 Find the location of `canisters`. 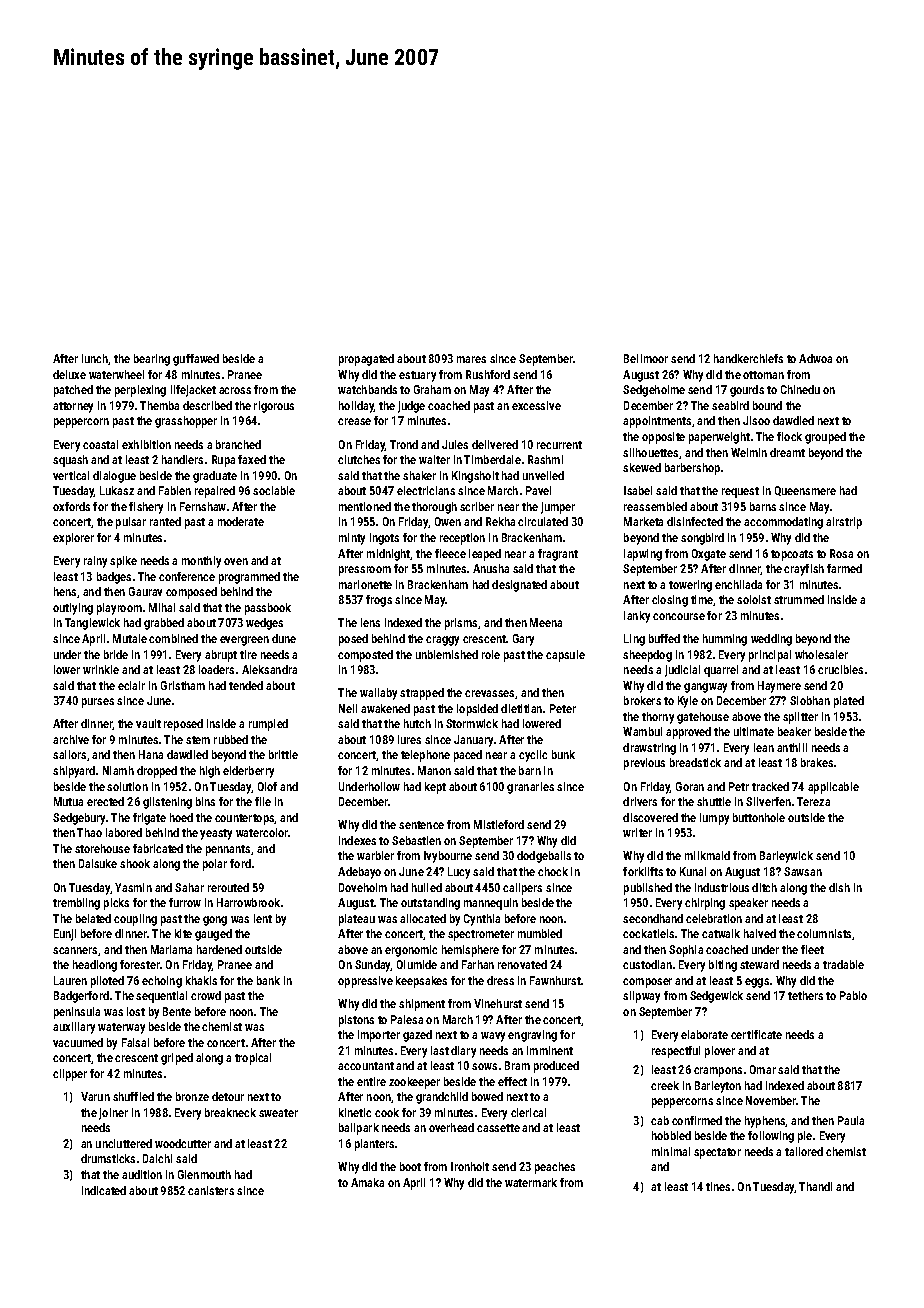

canisters is located at coordinates (211, 1190).
